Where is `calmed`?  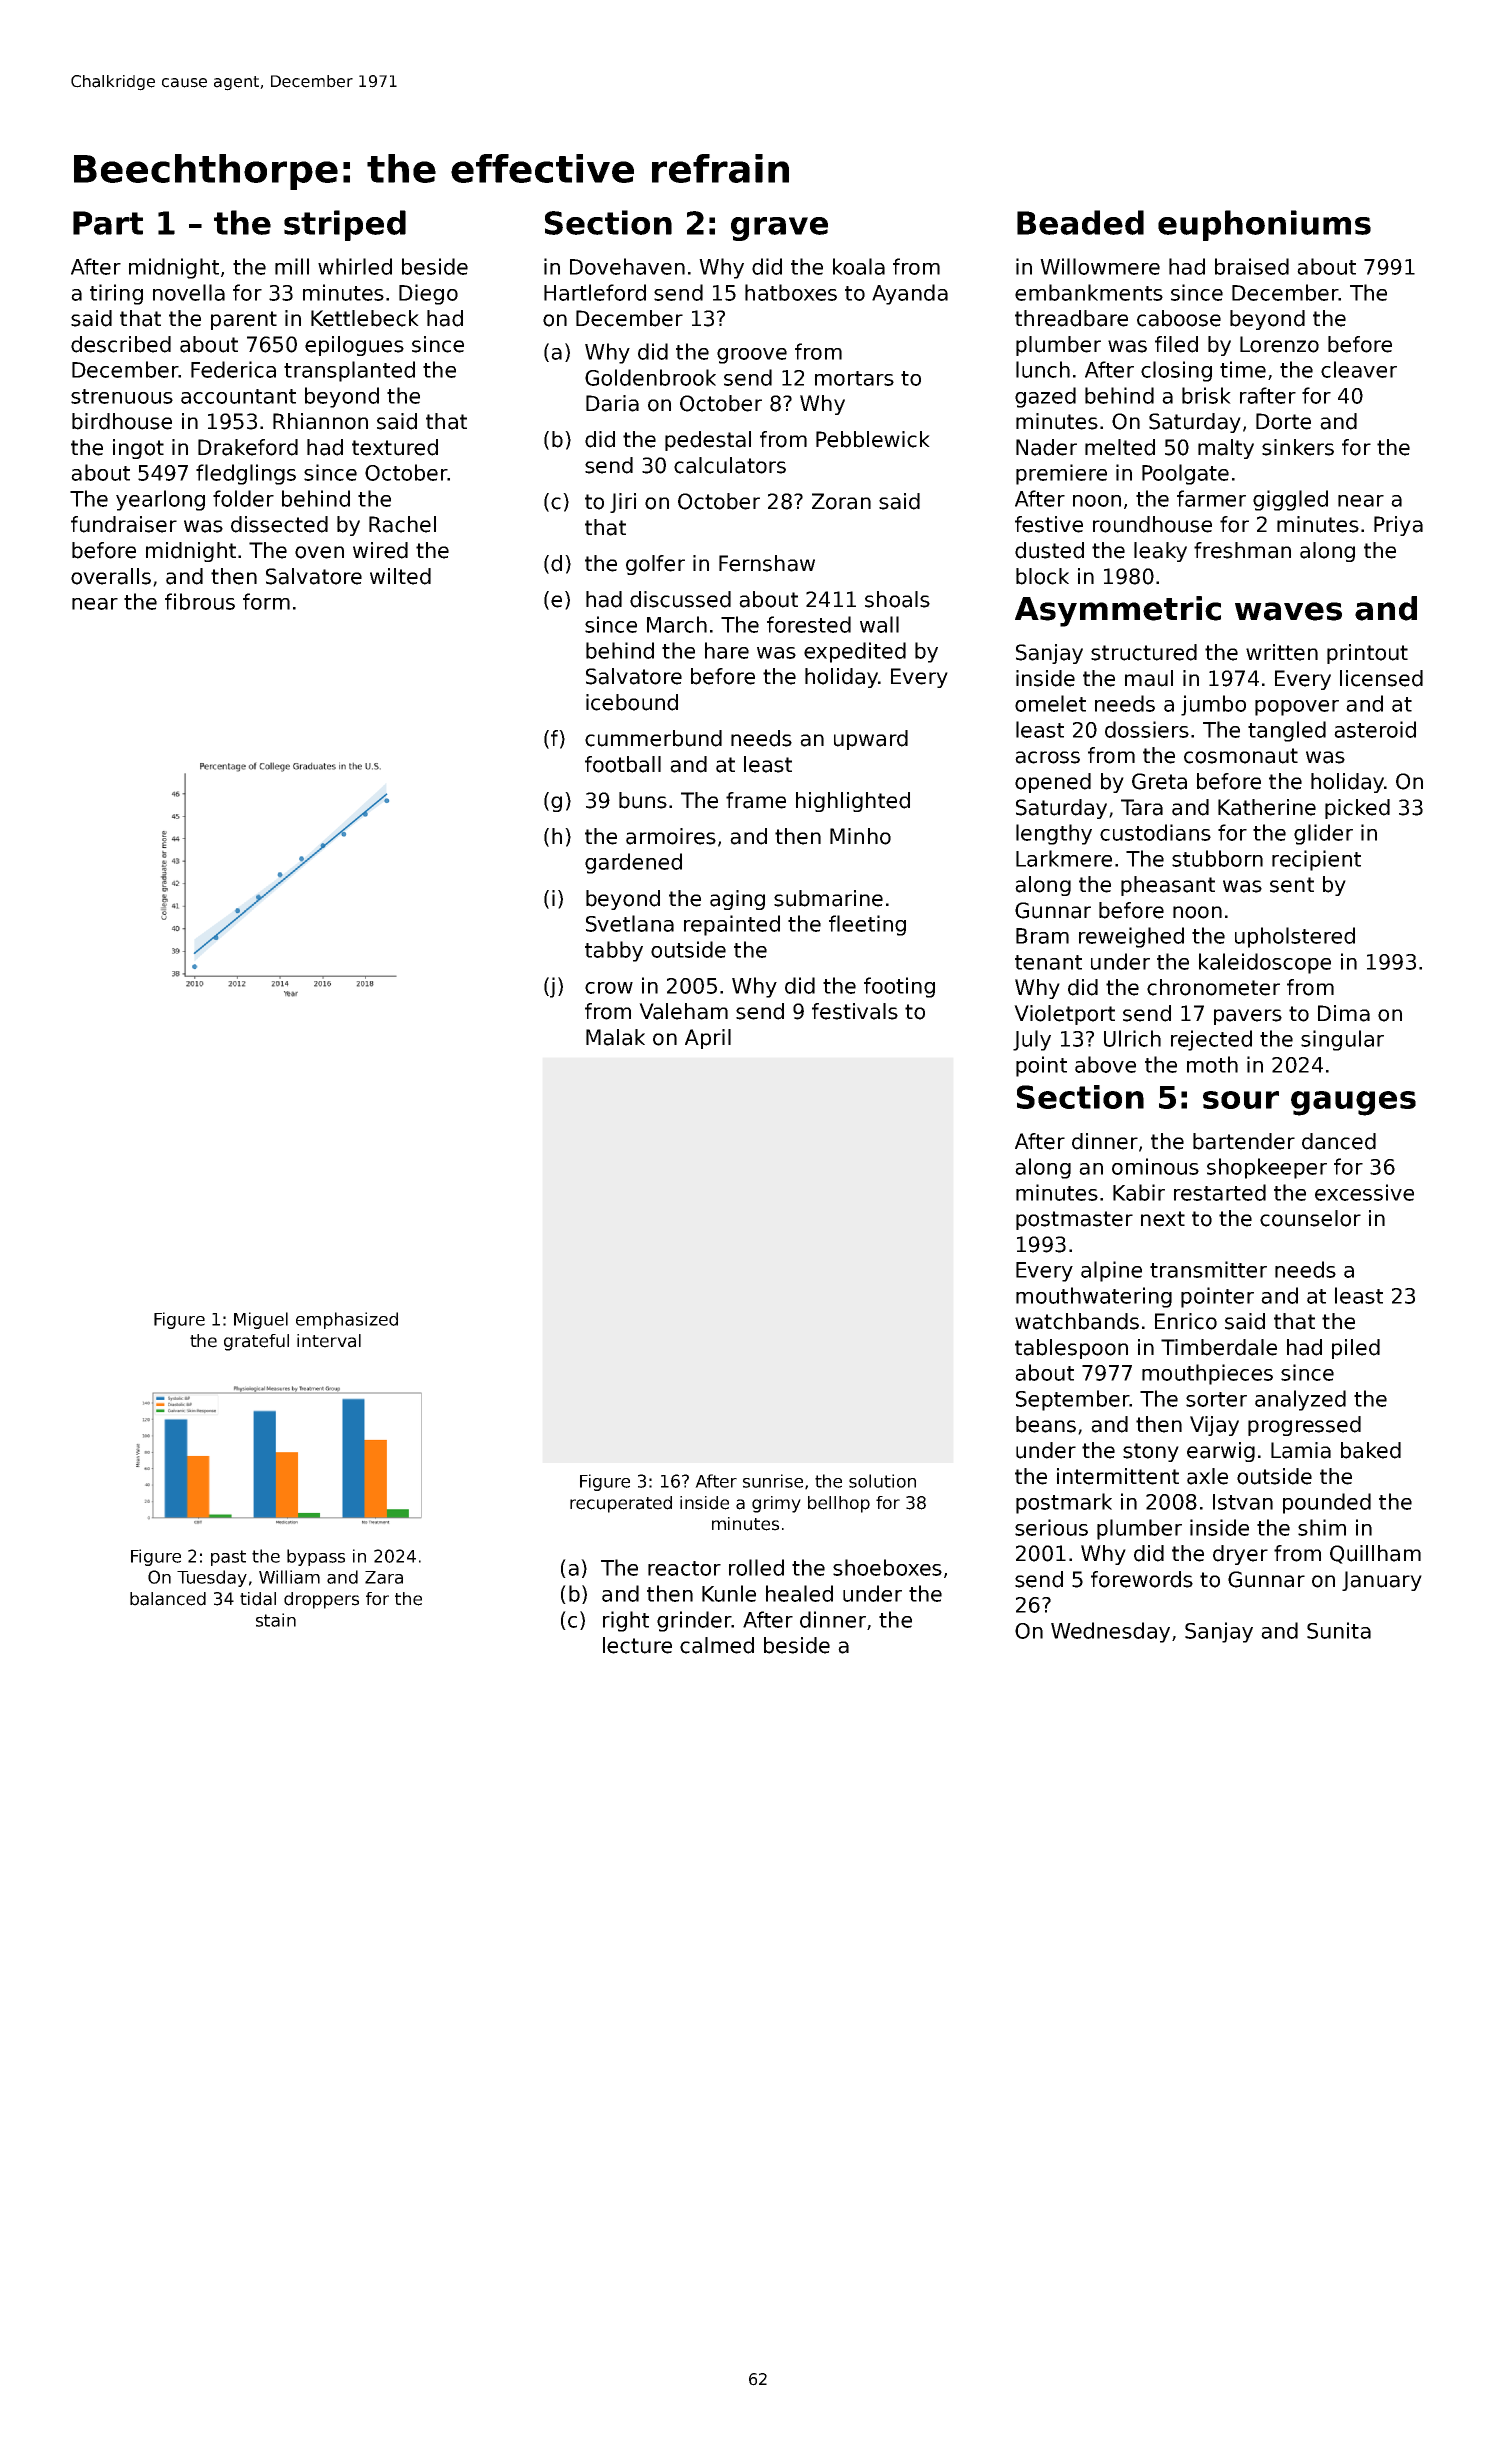 calmed is located at coordinates (717, 1645).
